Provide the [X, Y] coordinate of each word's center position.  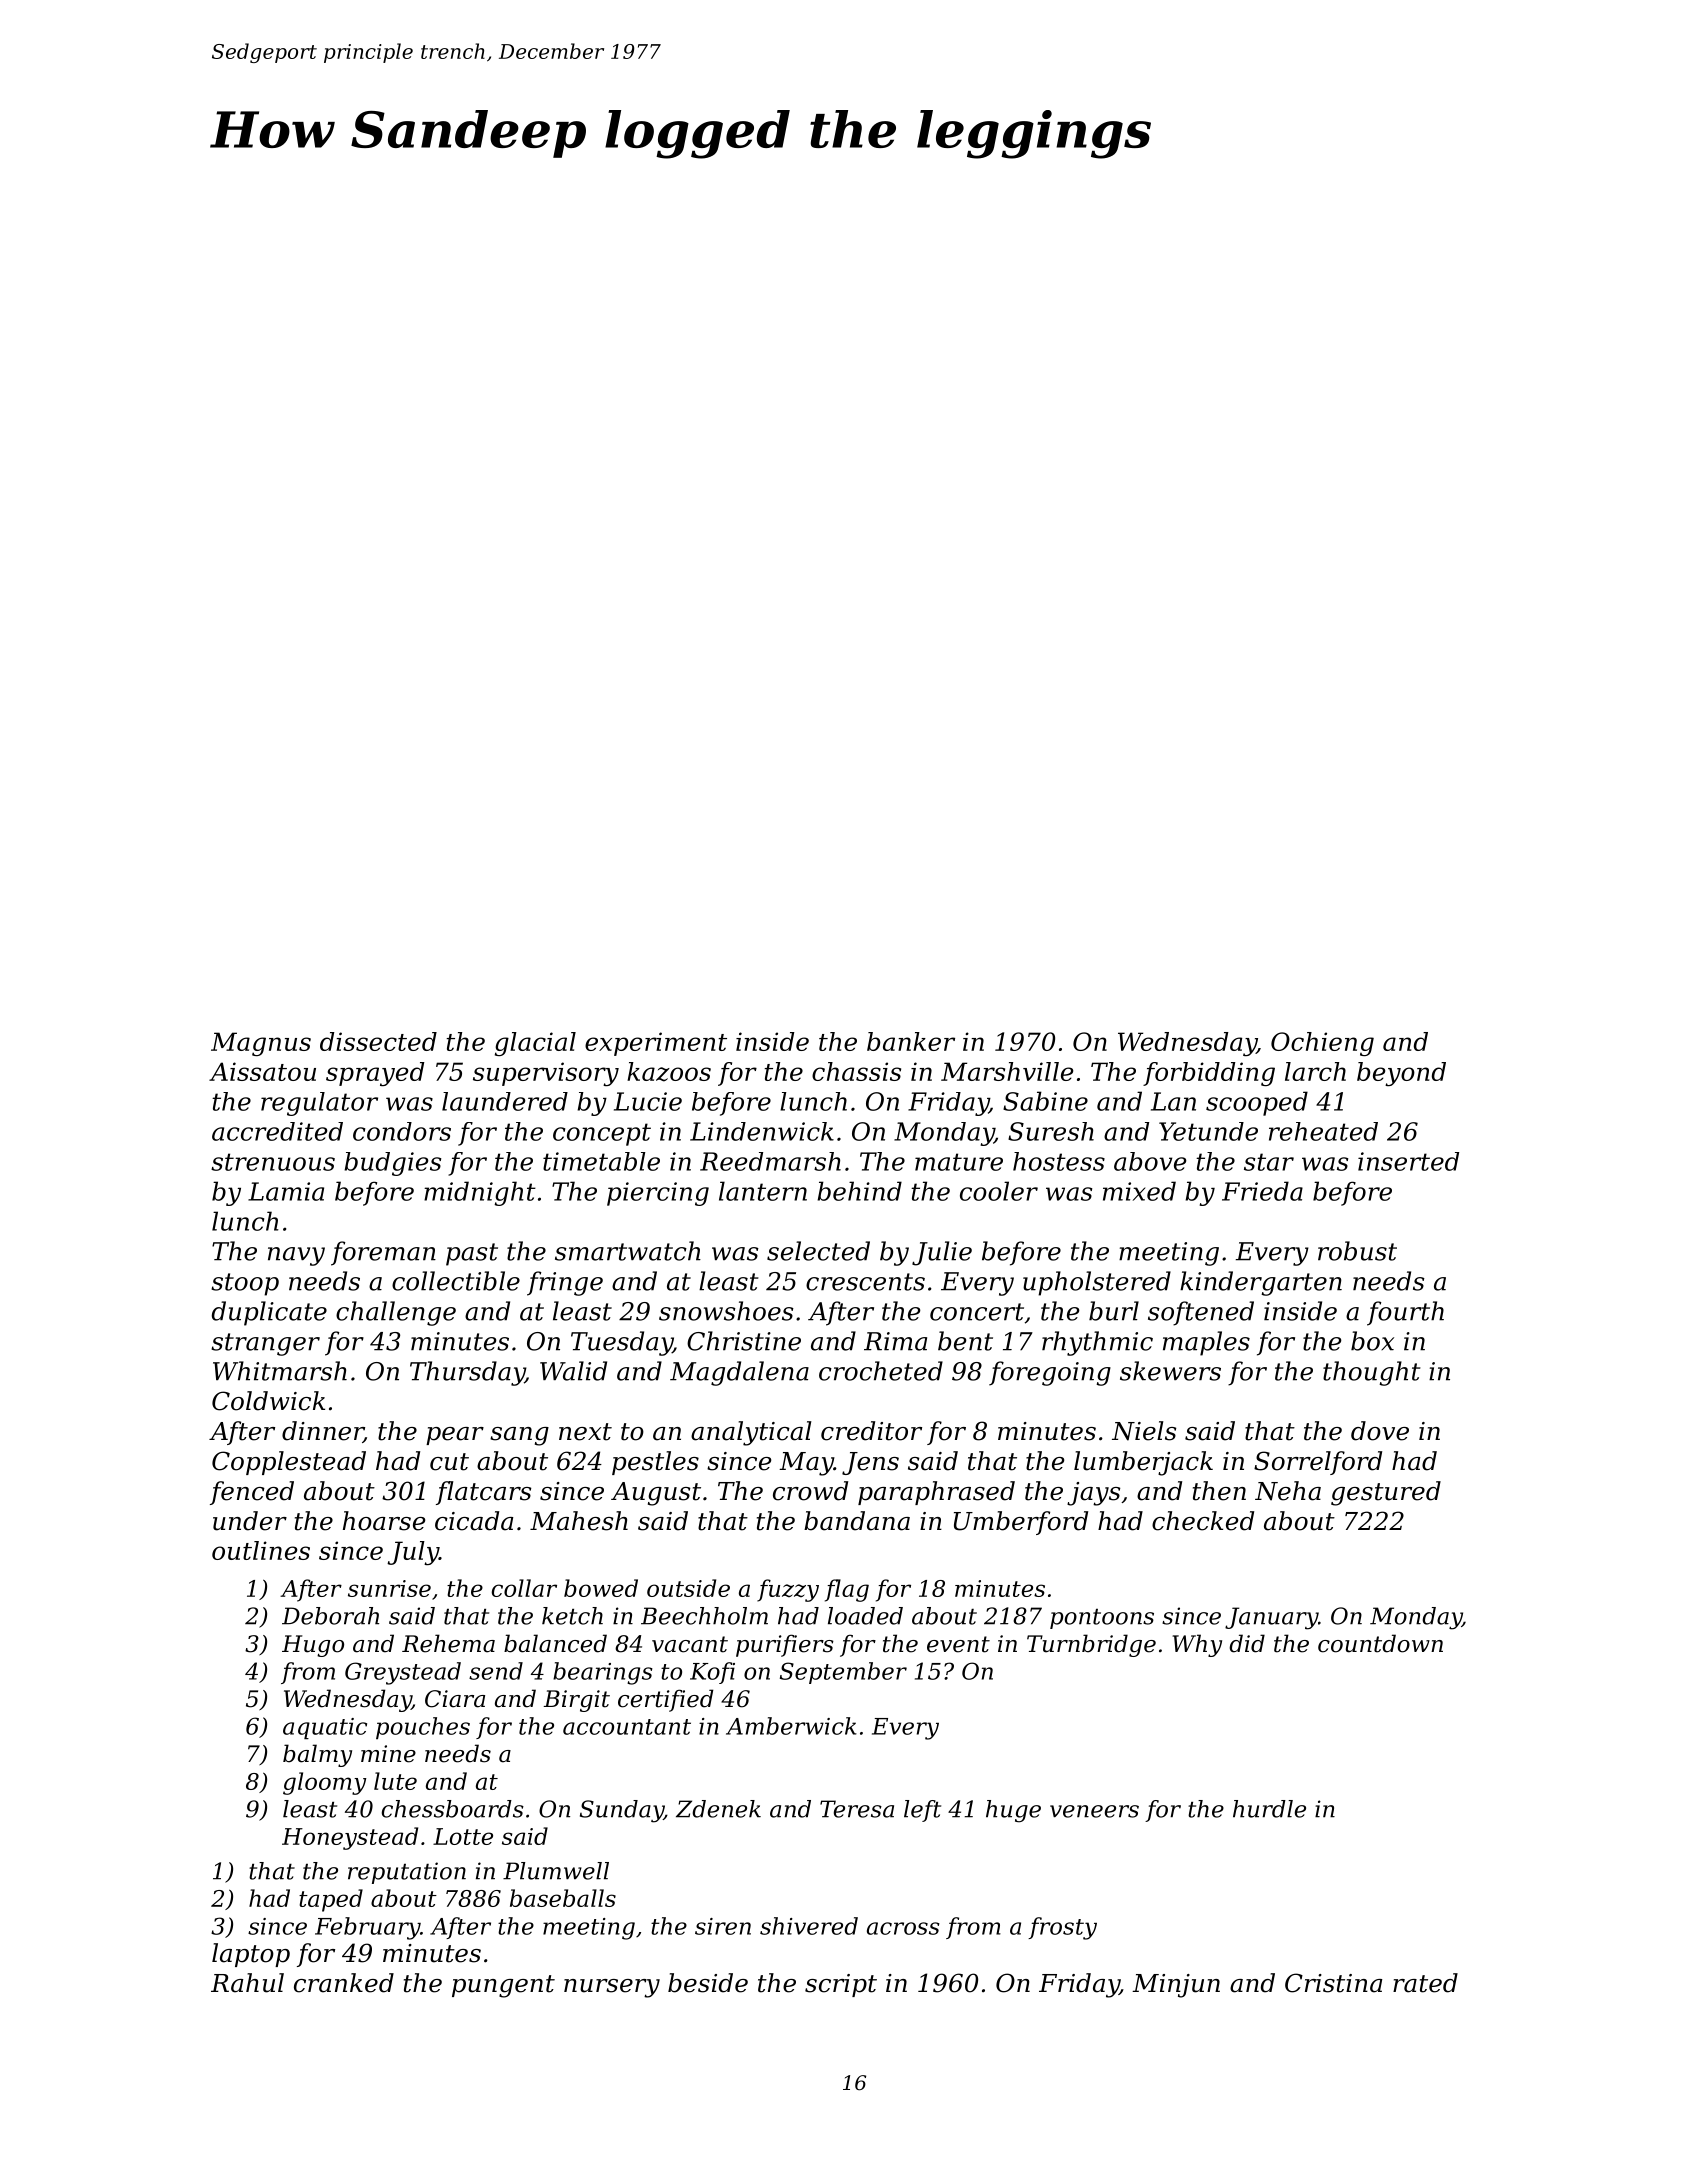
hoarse [384, 1521]
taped [331, 1900]
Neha [1288, 1491]
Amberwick [791, 1726]
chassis [856, 1071]
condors [402, 1131]
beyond [1401, 1074]
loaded [865, 1616]
